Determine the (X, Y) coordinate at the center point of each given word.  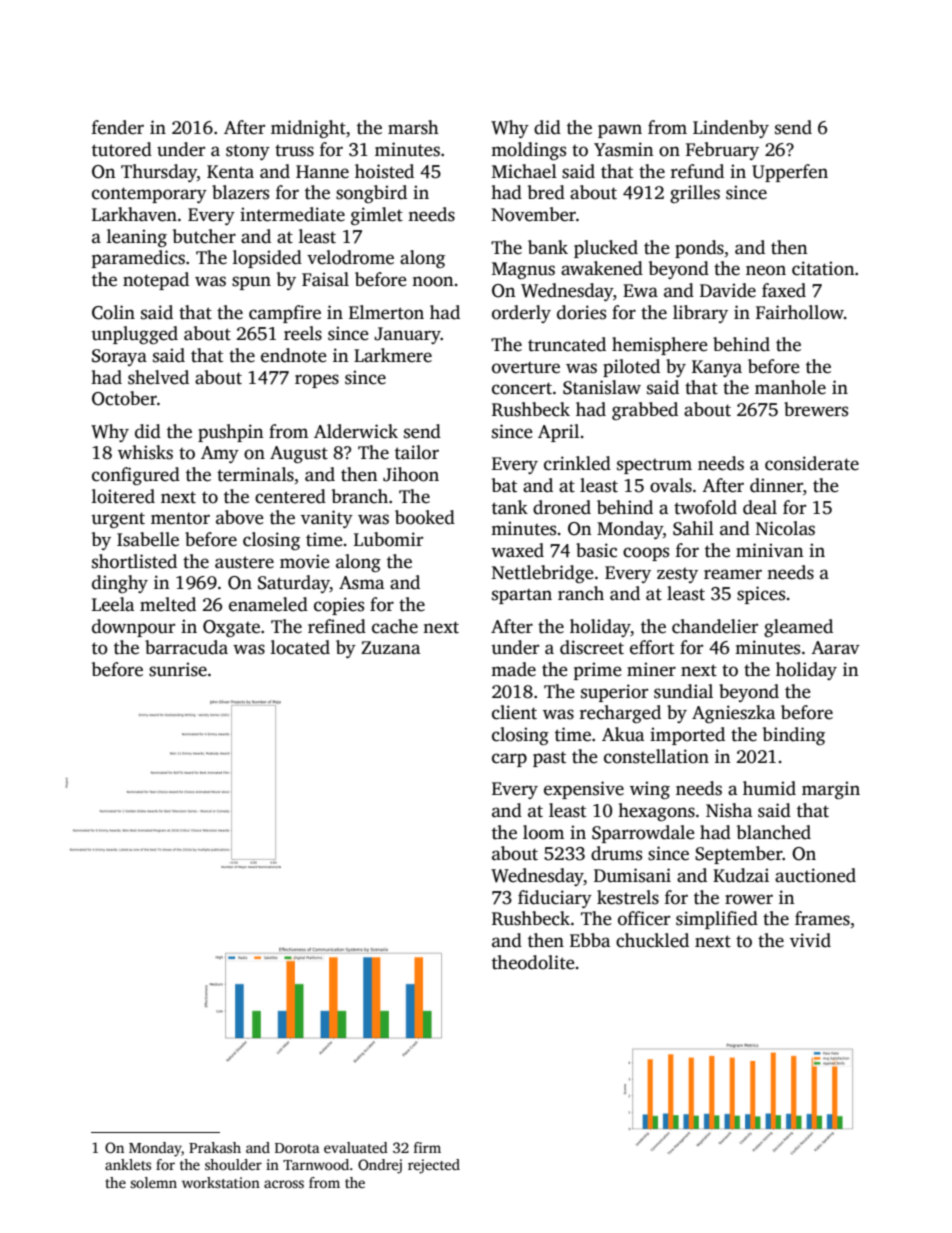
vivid (810, 940)
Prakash (215, 1147)
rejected (434, 1166)
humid (769, 788)
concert (522, 388)
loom (543, 832)
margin (831, 790)
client (514, 712)
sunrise (178, 669)
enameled (268, 604)
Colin (113, 312)
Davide (728, 290)
